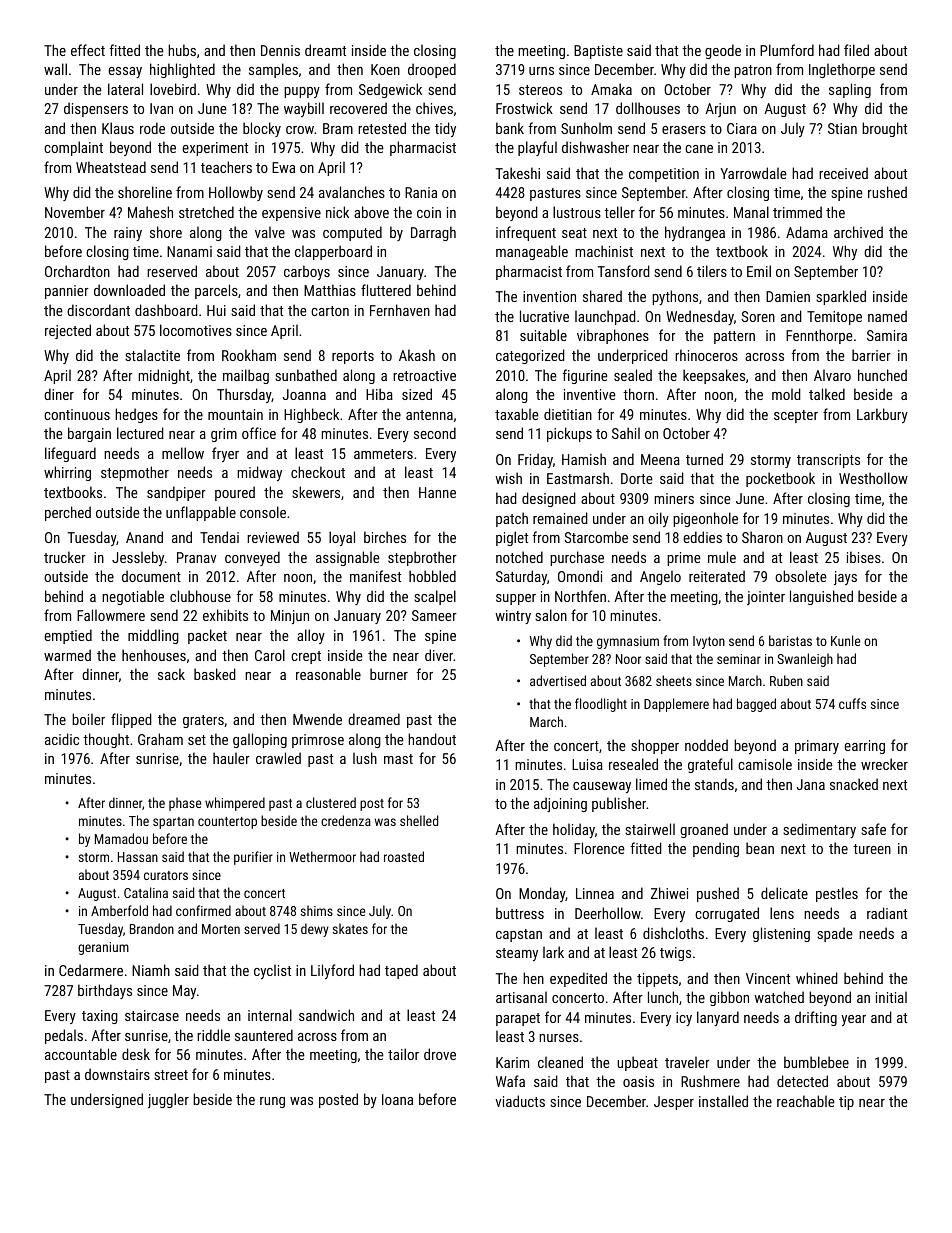 The width and height of the page is (952, 1233). I want to click on downstairs, so click(117, 1074).
